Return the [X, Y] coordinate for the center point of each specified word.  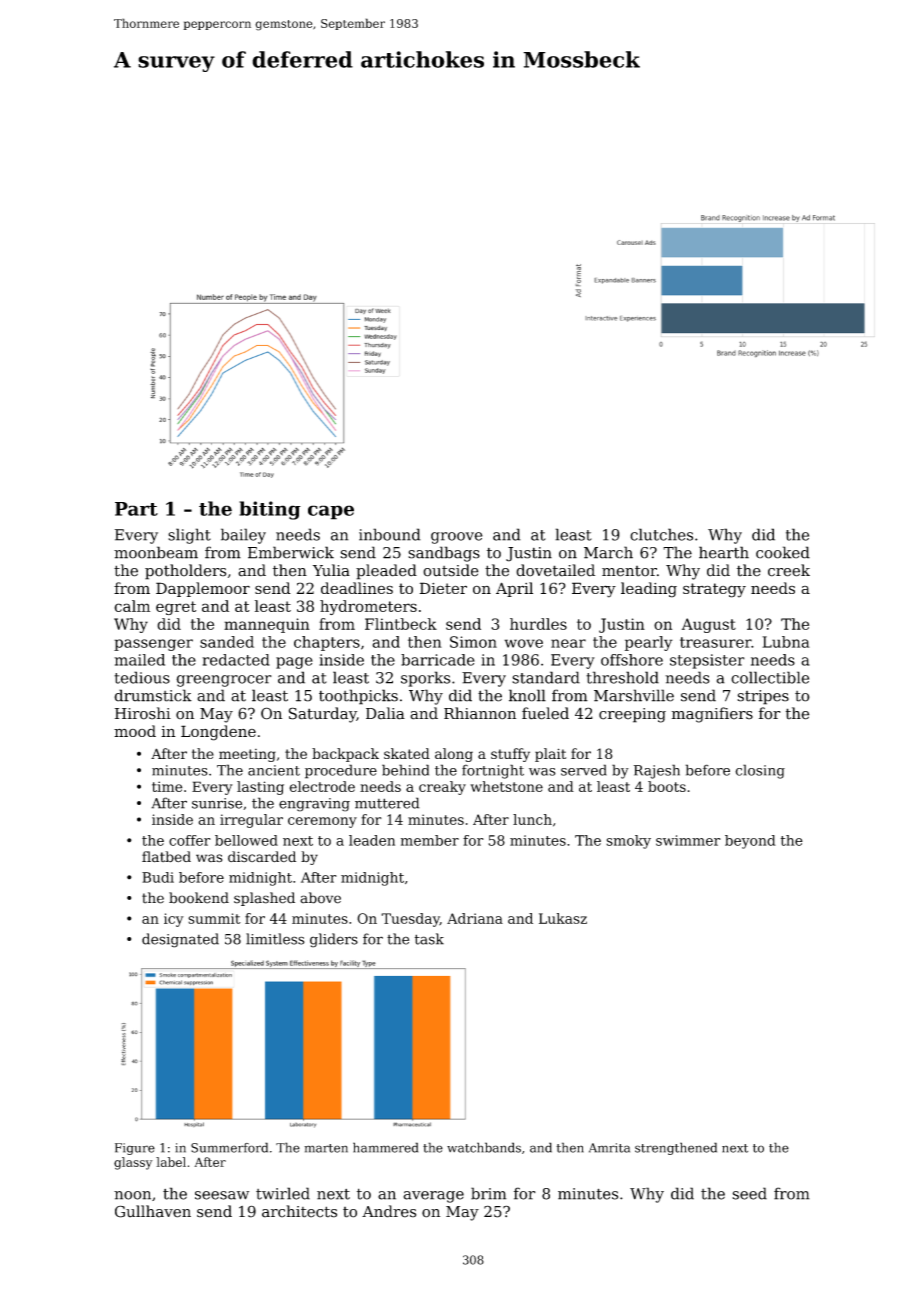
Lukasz [563, 918]
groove [457, 538]
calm [132, 606]
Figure [135, 1149]
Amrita [609, 1148]
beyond [750, 842]
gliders [334, 940]
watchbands [484, 1147]
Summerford [229, 1147]
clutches [661, 534]
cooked [783, 552]
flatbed [166, 857]
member [430, 840]
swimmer [688, 840]
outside [451, 570]
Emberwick [291, 552]
